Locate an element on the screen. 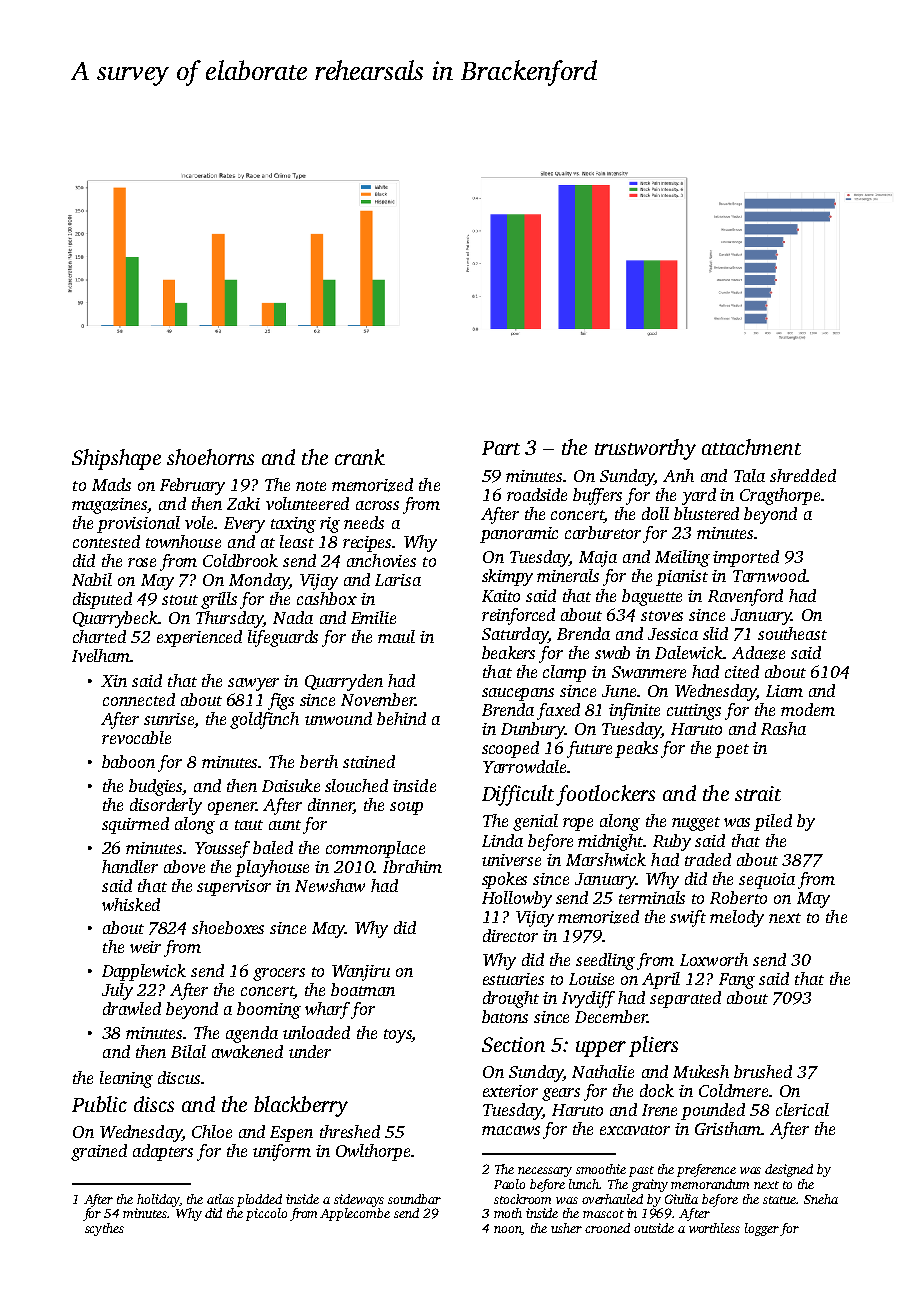 This screenshot has height=1311, width=924. sunrise is located at coordinates (169, 719).
